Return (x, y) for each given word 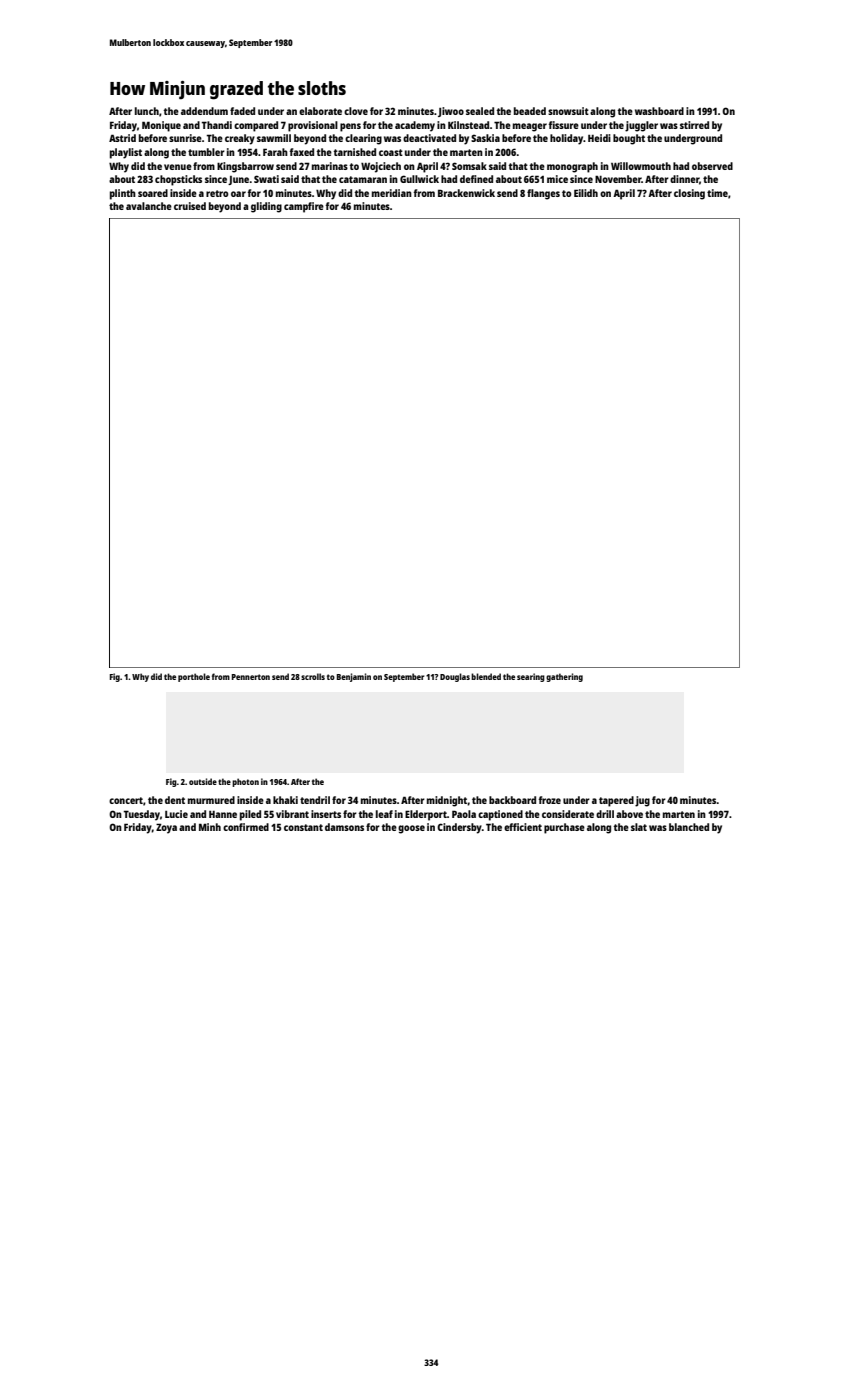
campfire (304, 207)
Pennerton (251, 677)
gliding (266, 207)
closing (689, 194)
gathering (564, 677)
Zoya (166, 828)
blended (486, 676)
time (717, 193)
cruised (190, 206)
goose (411, 829)
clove (356, 111)
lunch (147, 111)
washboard (659, 111)
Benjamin (354, 677)
